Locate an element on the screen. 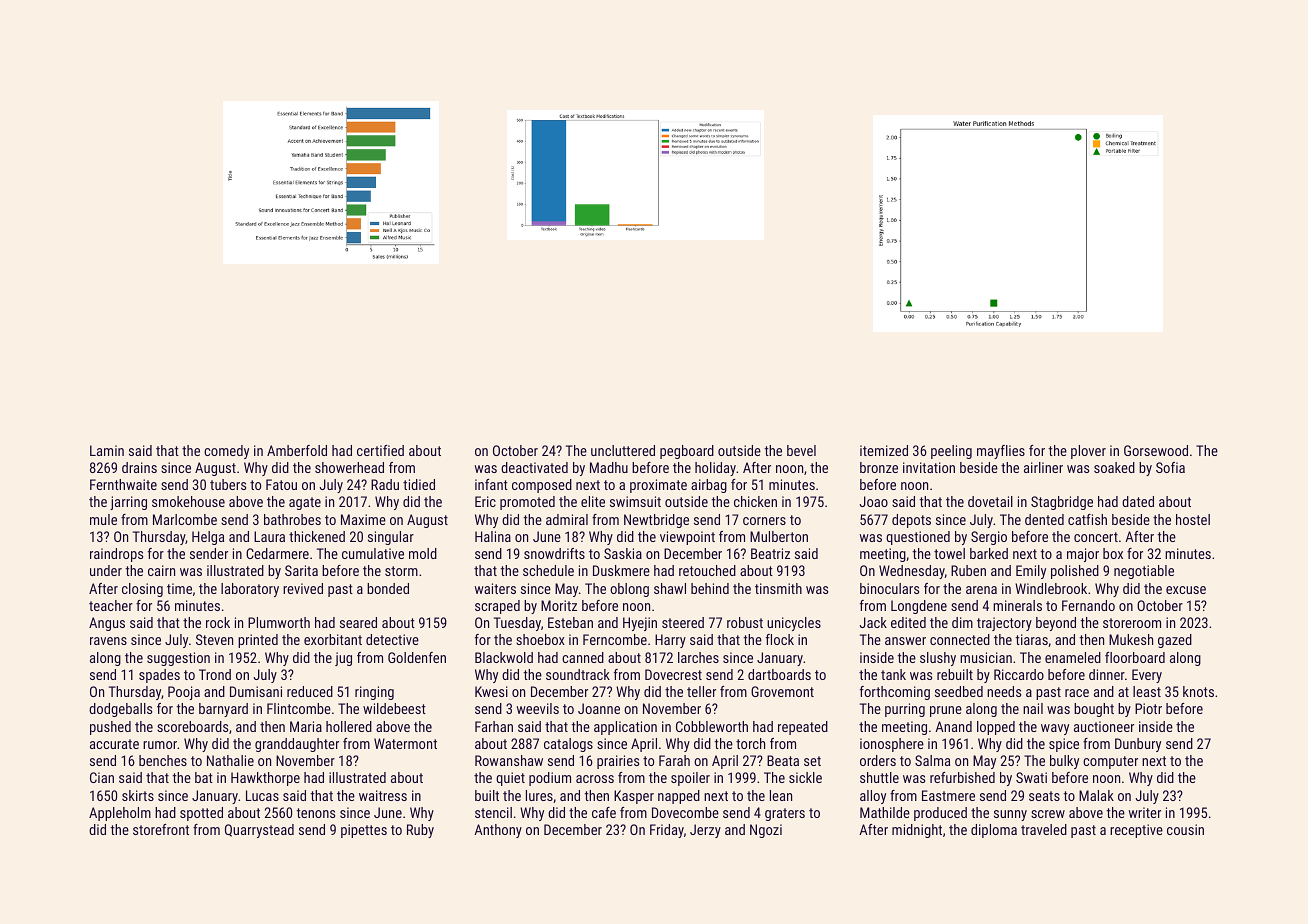 The height and width of the screenshot is (924, 1308). Gorsewood is located at coordinates (1156, 450).
